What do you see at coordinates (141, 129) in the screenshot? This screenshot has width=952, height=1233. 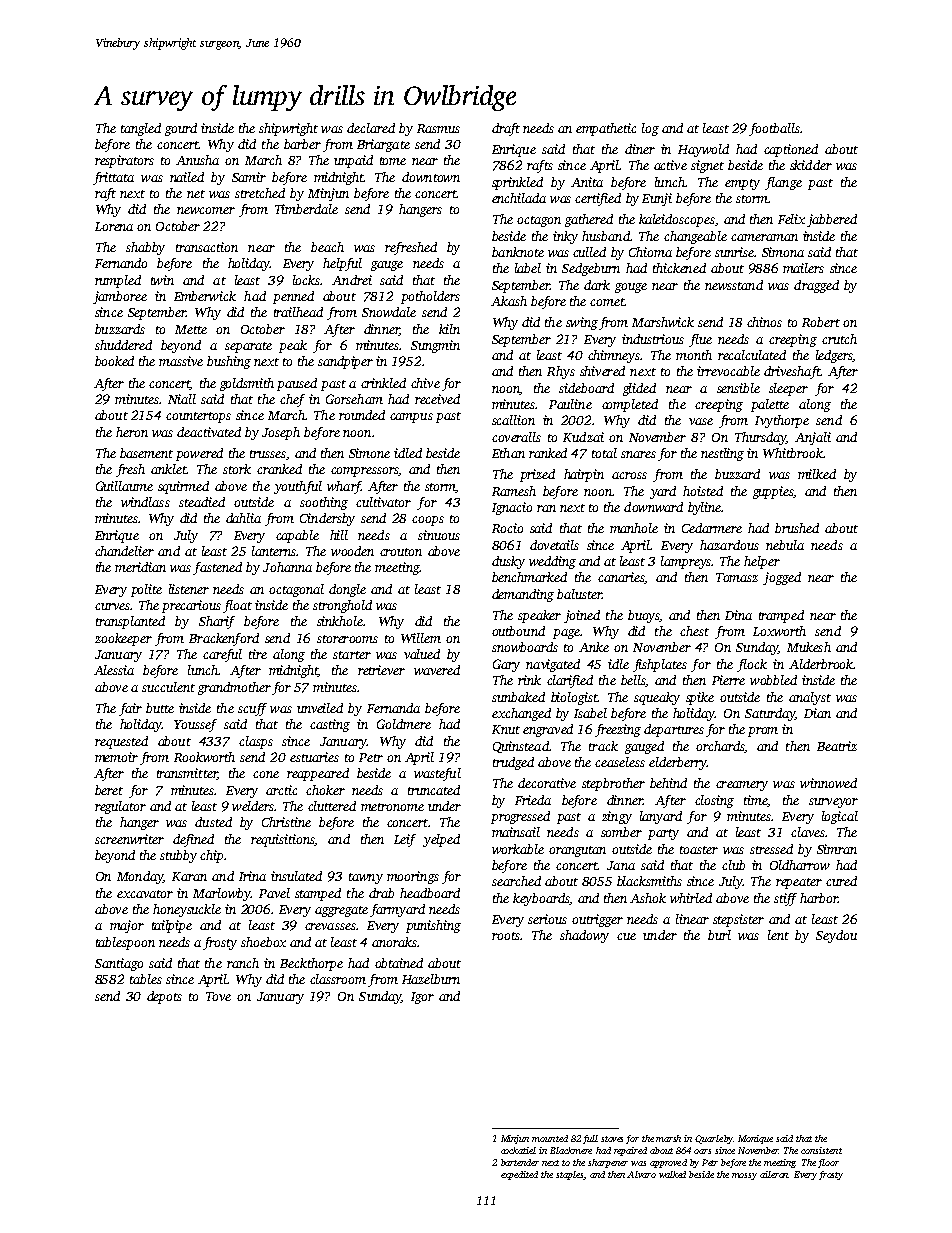 I see `tangled` at bounding box center [141, 129].
